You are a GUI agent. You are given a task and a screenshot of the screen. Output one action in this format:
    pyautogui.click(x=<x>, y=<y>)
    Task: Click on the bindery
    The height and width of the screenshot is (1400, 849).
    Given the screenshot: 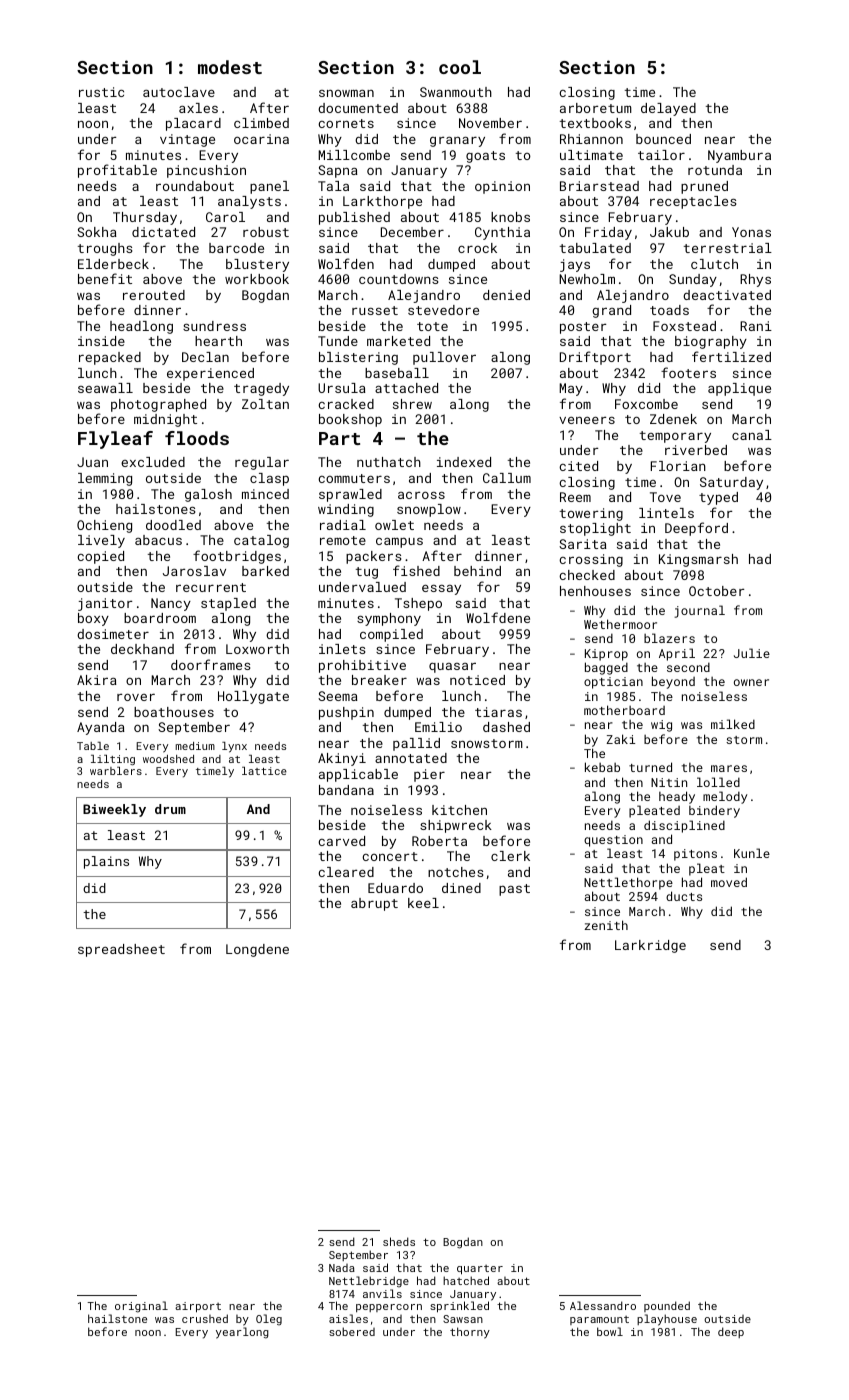 What is the action you would take?
    pyautogui.click(x=714, y=811)
